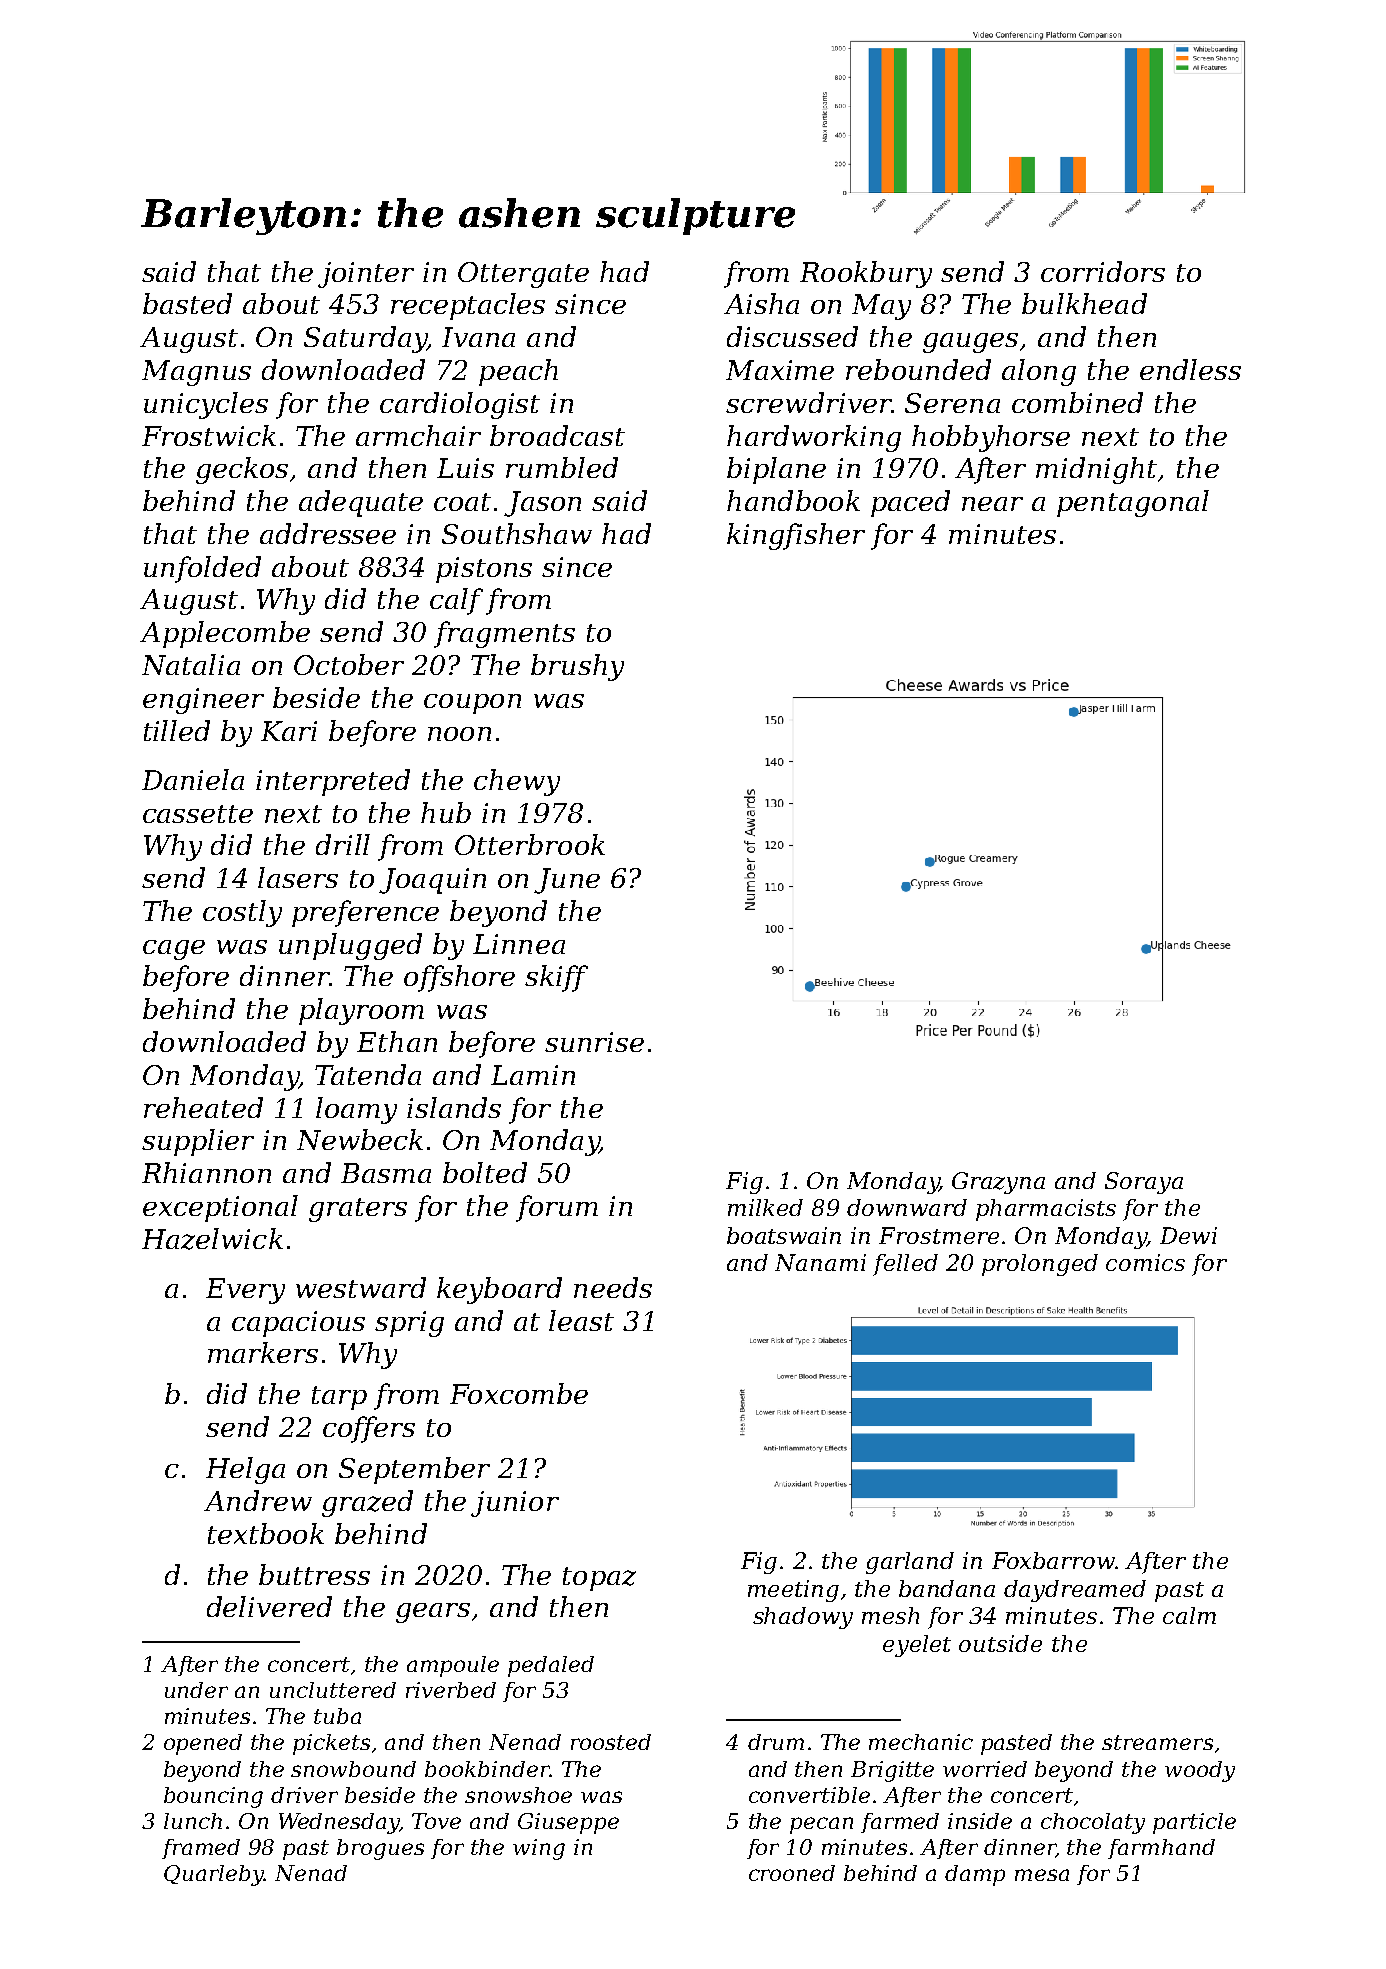 The width and height of the page is (1386, 1969). What do you see at coordinates (366, 275) in the page?
I see `jointer` at bounding box center [366, 275].
